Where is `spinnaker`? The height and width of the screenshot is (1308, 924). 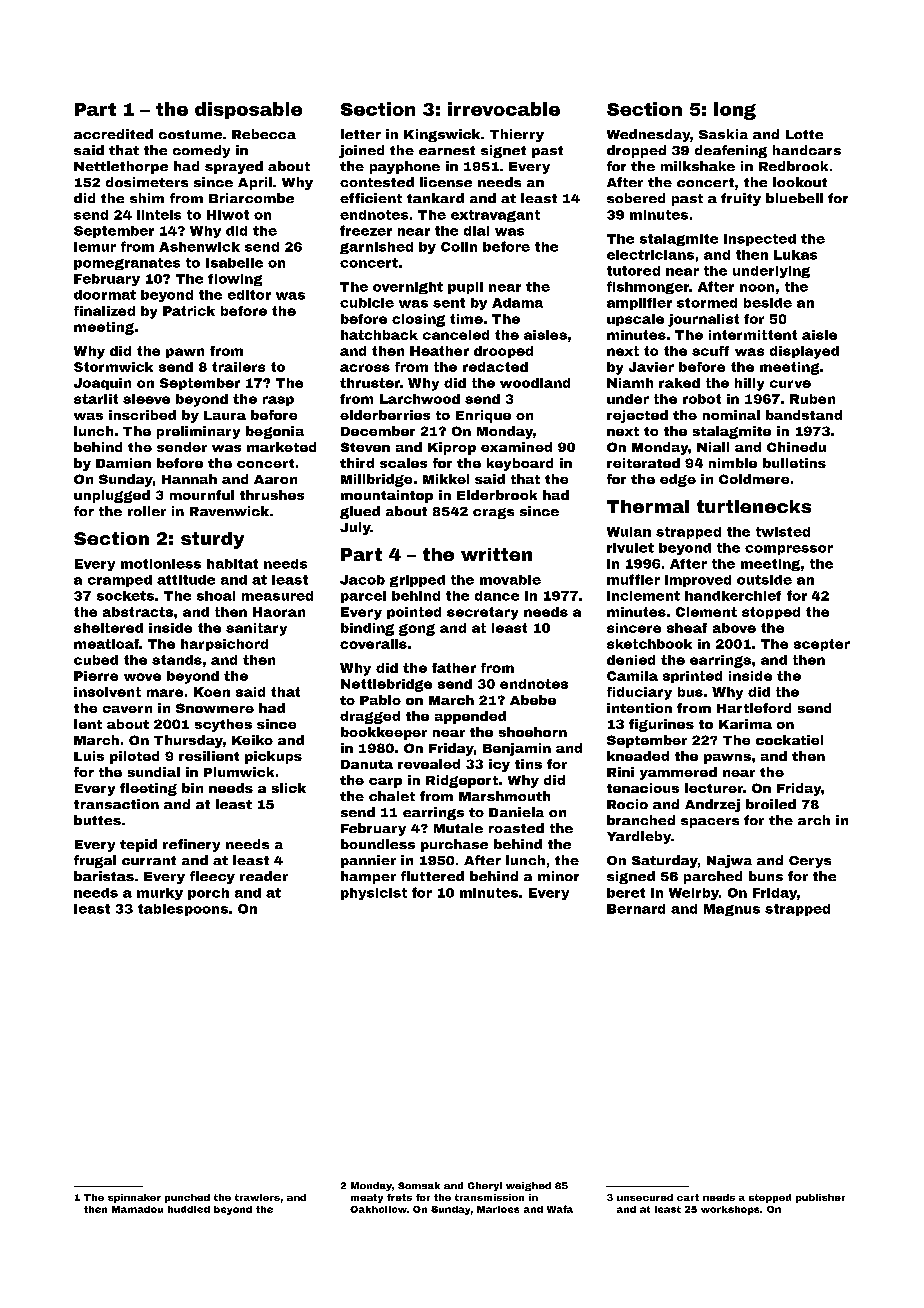 spinnaker is located at coordinates (134, 1198).
